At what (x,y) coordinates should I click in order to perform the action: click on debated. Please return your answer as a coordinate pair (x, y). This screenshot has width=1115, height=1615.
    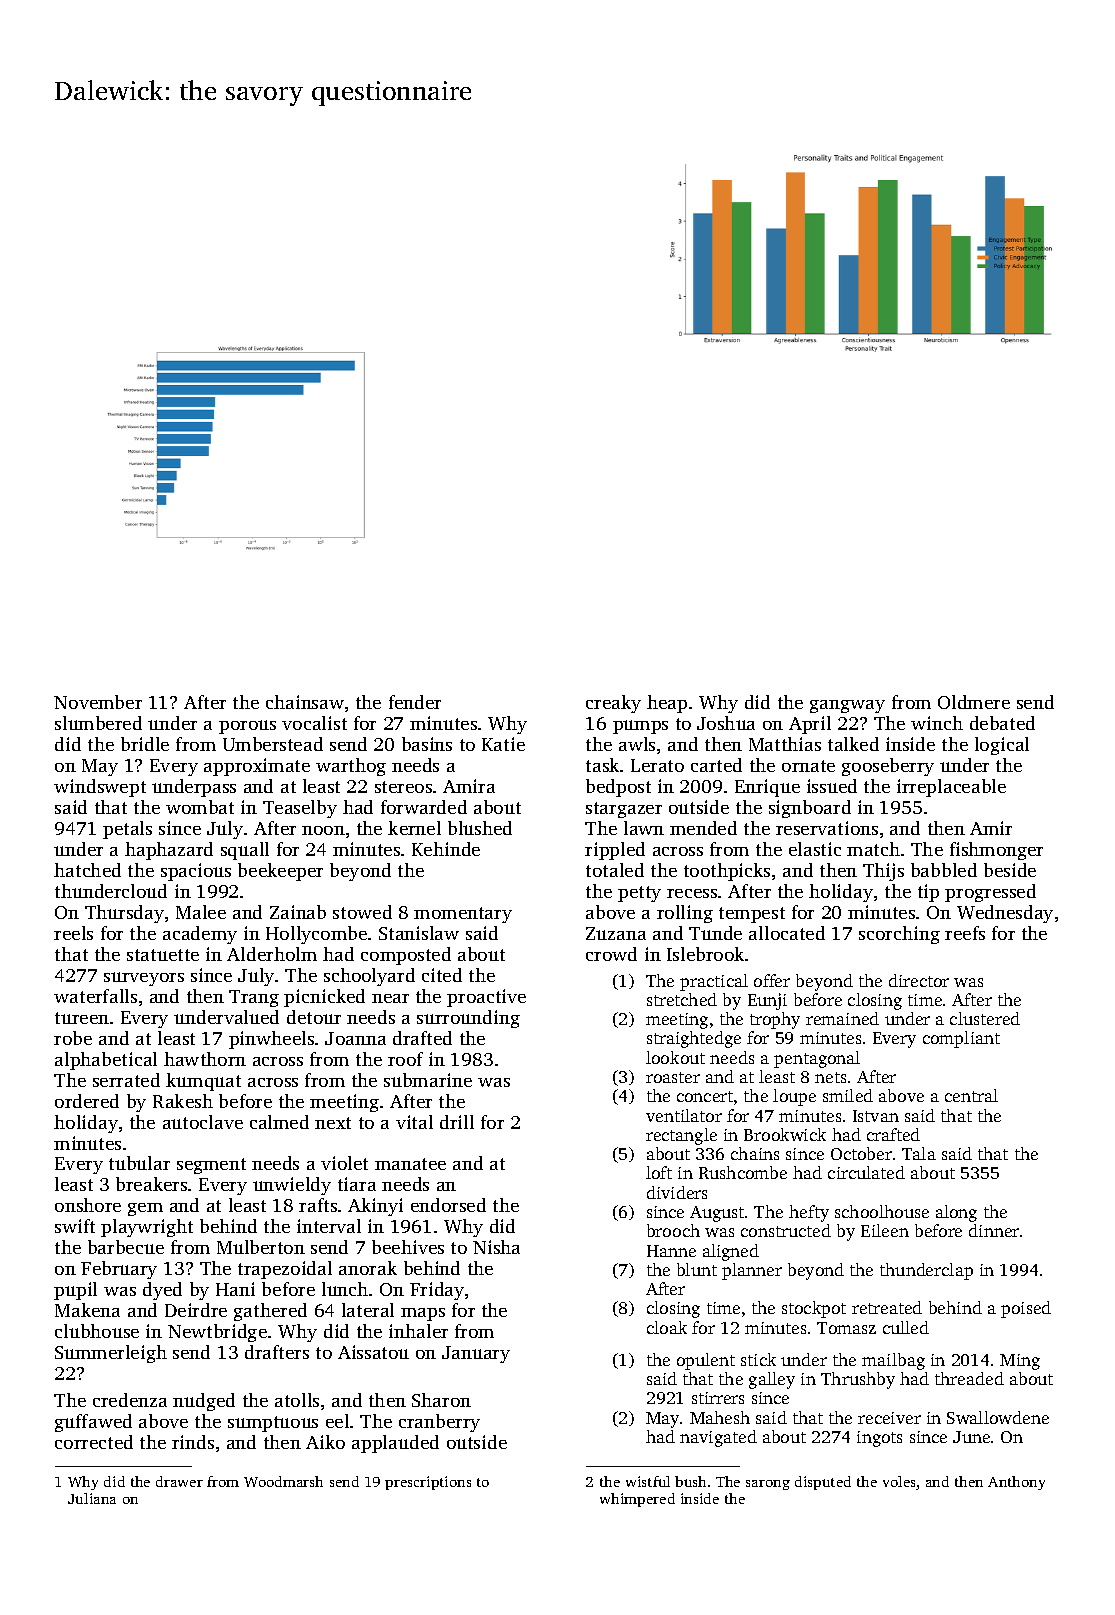
    Looking at the image, I should click on (1002, 723).
